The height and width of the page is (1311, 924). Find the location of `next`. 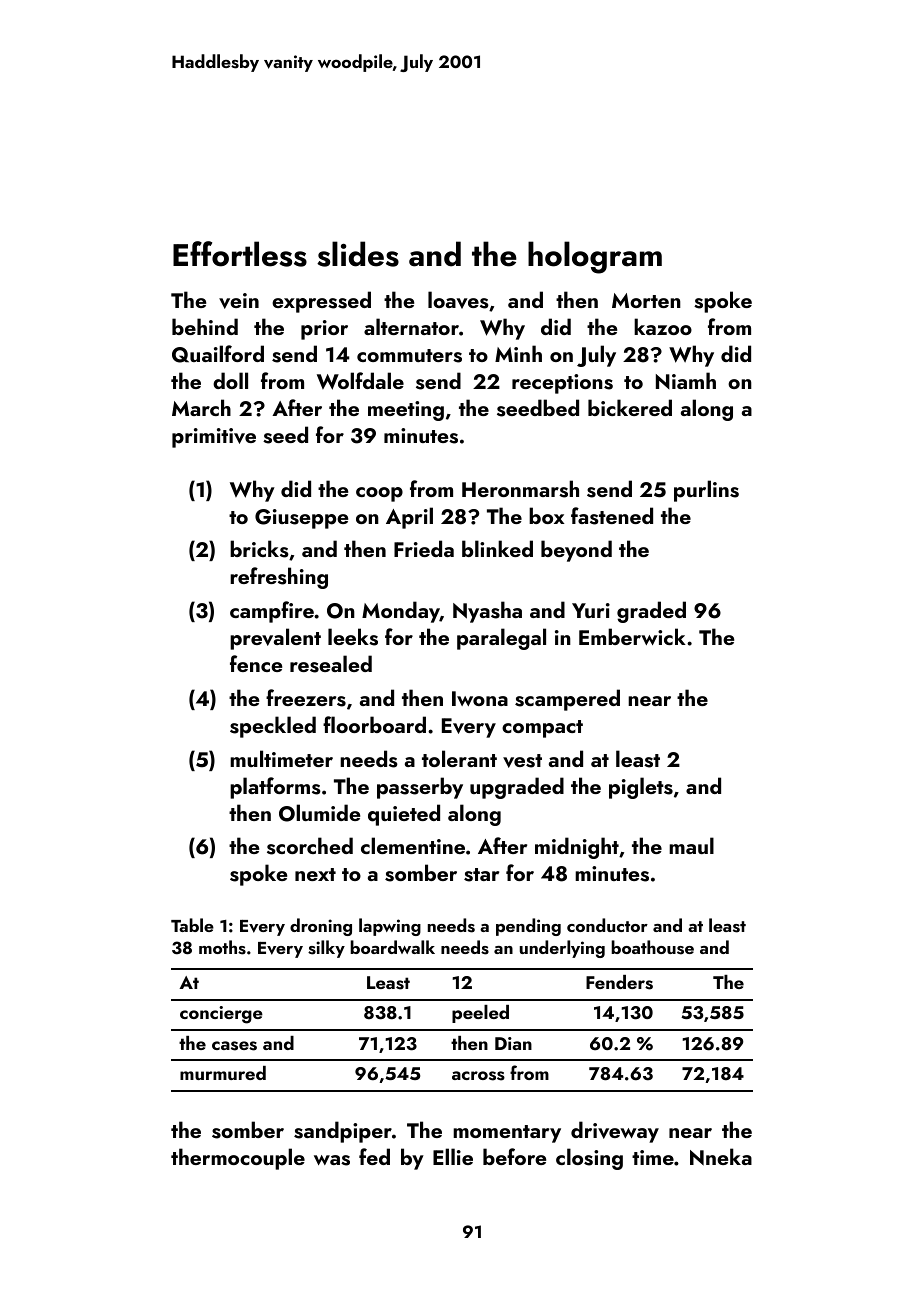

next is located at coordinates (315, 874).
